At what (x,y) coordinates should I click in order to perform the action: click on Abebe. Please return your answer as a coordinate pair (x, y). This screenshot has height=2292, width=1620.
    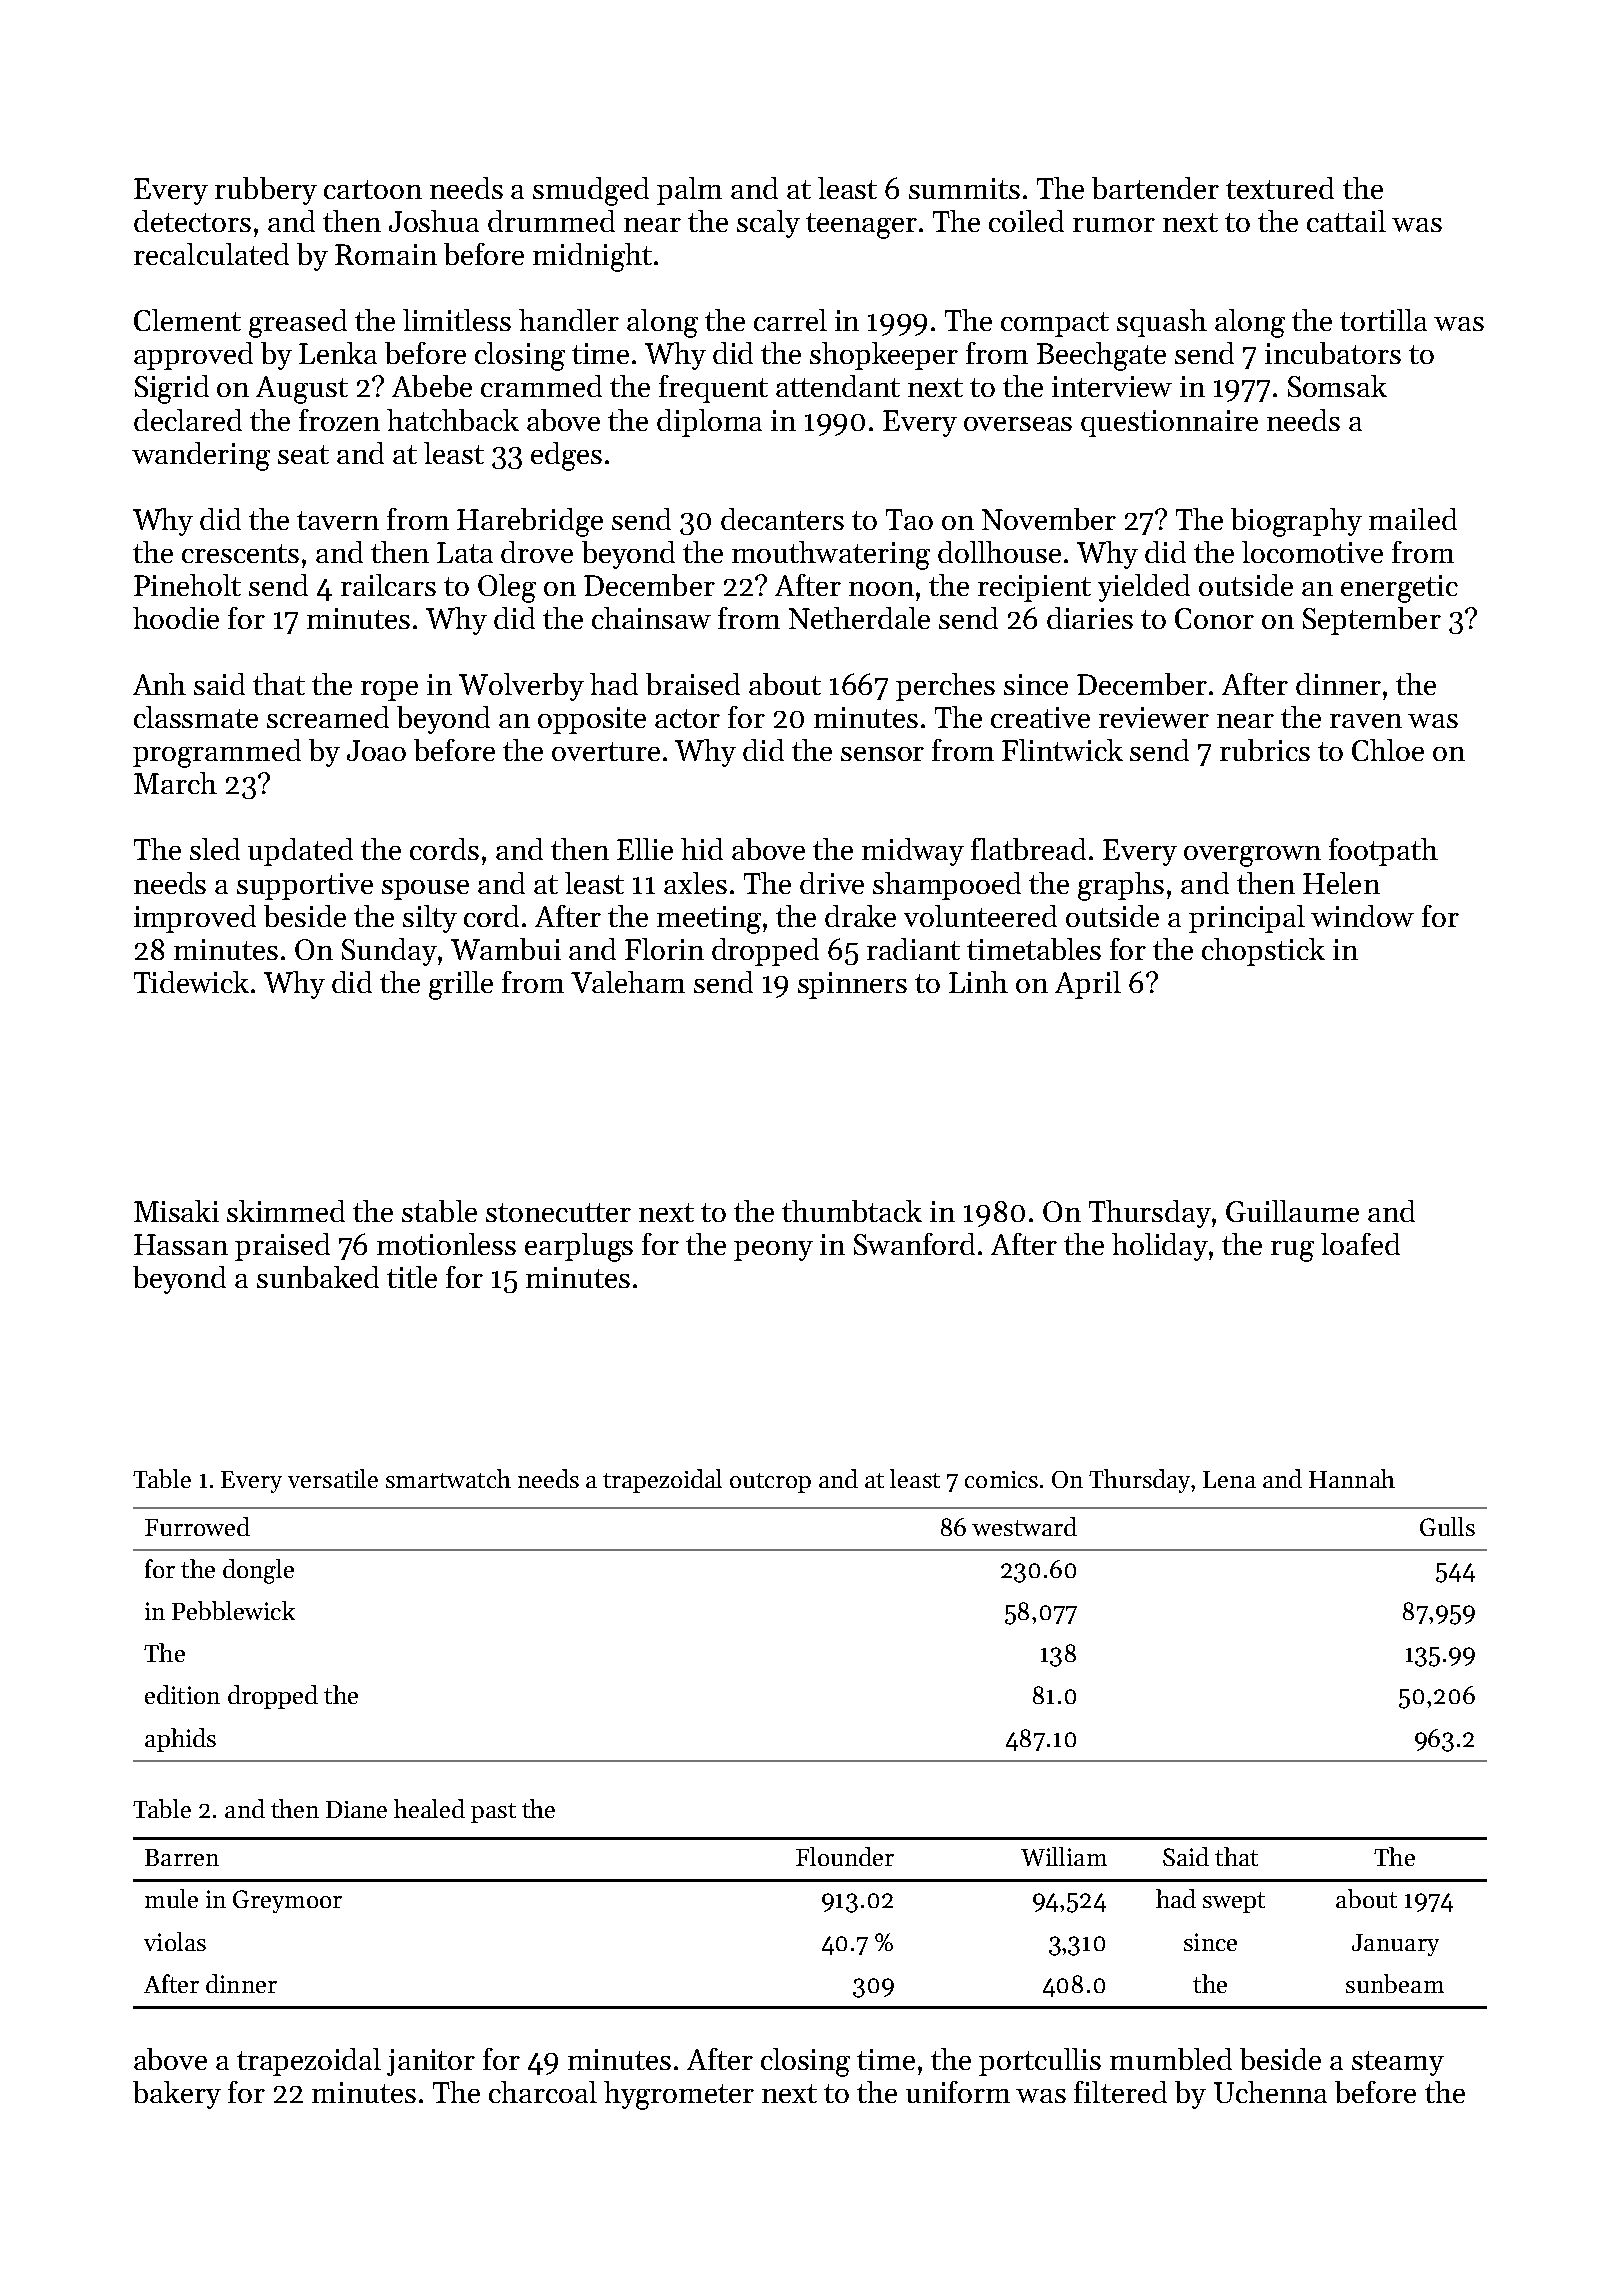
    Looking at the image, I should click on (432, 386).
